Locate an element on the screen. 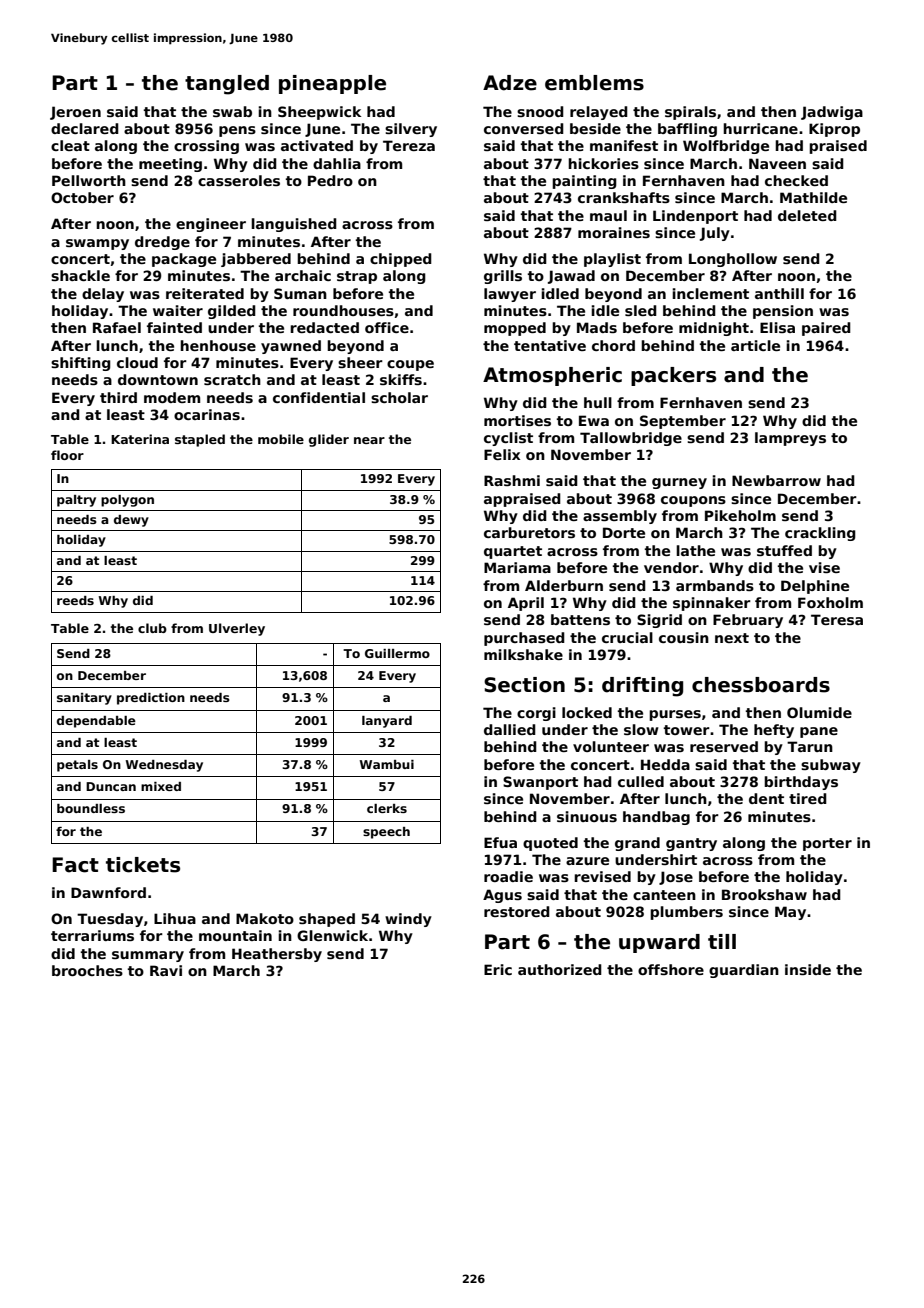  coupe is located at coordinates (410, 365).
